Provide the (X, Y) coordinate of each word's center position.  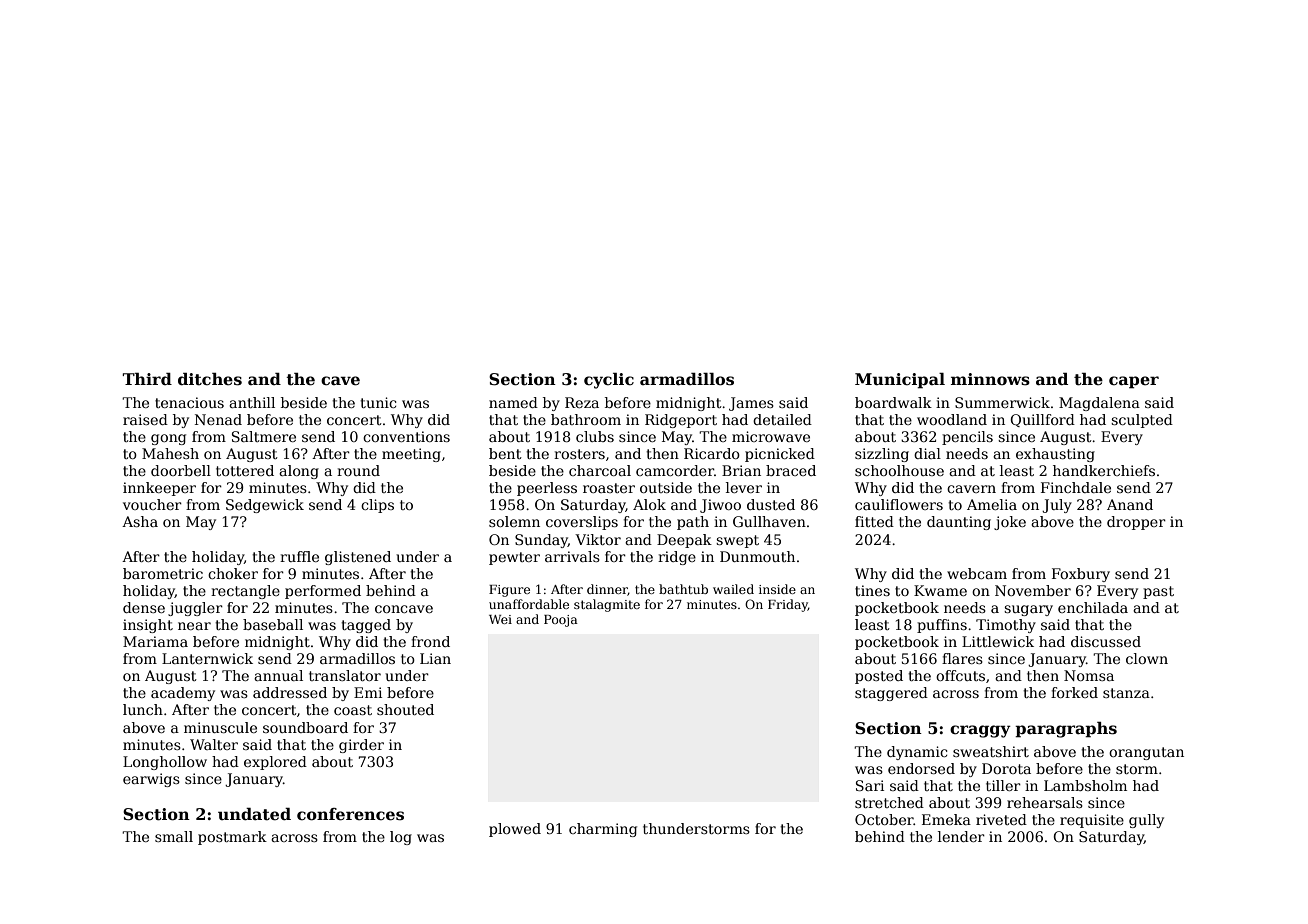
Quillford (1042, 420)
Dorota (1006, 768)
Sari (870, 785)
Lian (435, 658)
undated (254, 814)
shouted (405, 709)
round (358, 470)
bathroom (586, 419)
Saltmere (264, 436)
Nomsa (1089, 675)
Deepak (684, 541)
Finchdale (1076, 487)
